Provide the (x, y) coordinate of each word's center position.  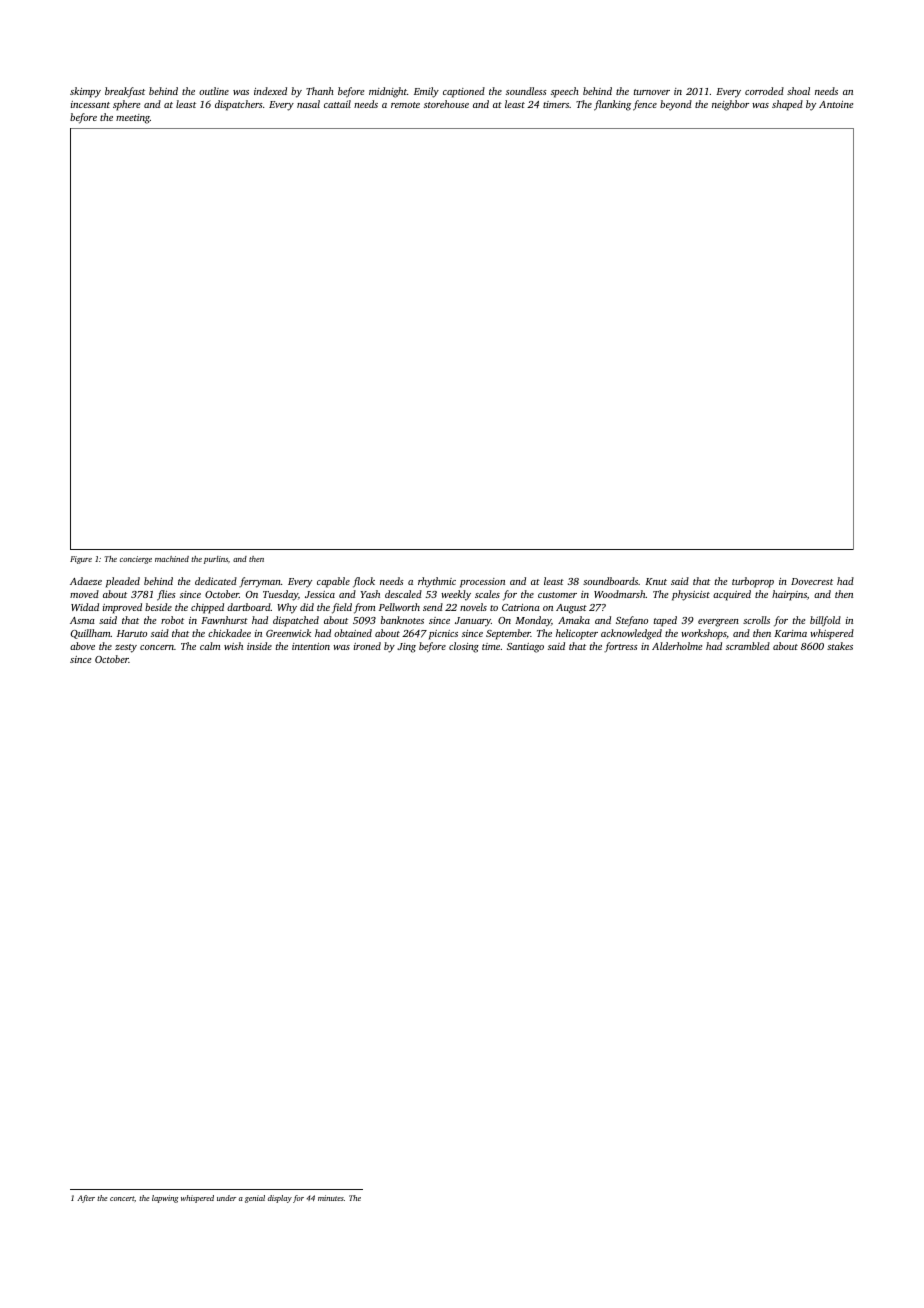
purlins (216, 560)
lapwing (165, 1199)
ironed (367, 646)
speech (565, 92)
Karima (790, 633)
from (364, 608)
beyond (676, 105)
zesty (126, 648)
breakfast (125, 92)
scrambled (748, 646)
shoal (798, 91)
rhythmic (437, 582)
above (82, 646)
